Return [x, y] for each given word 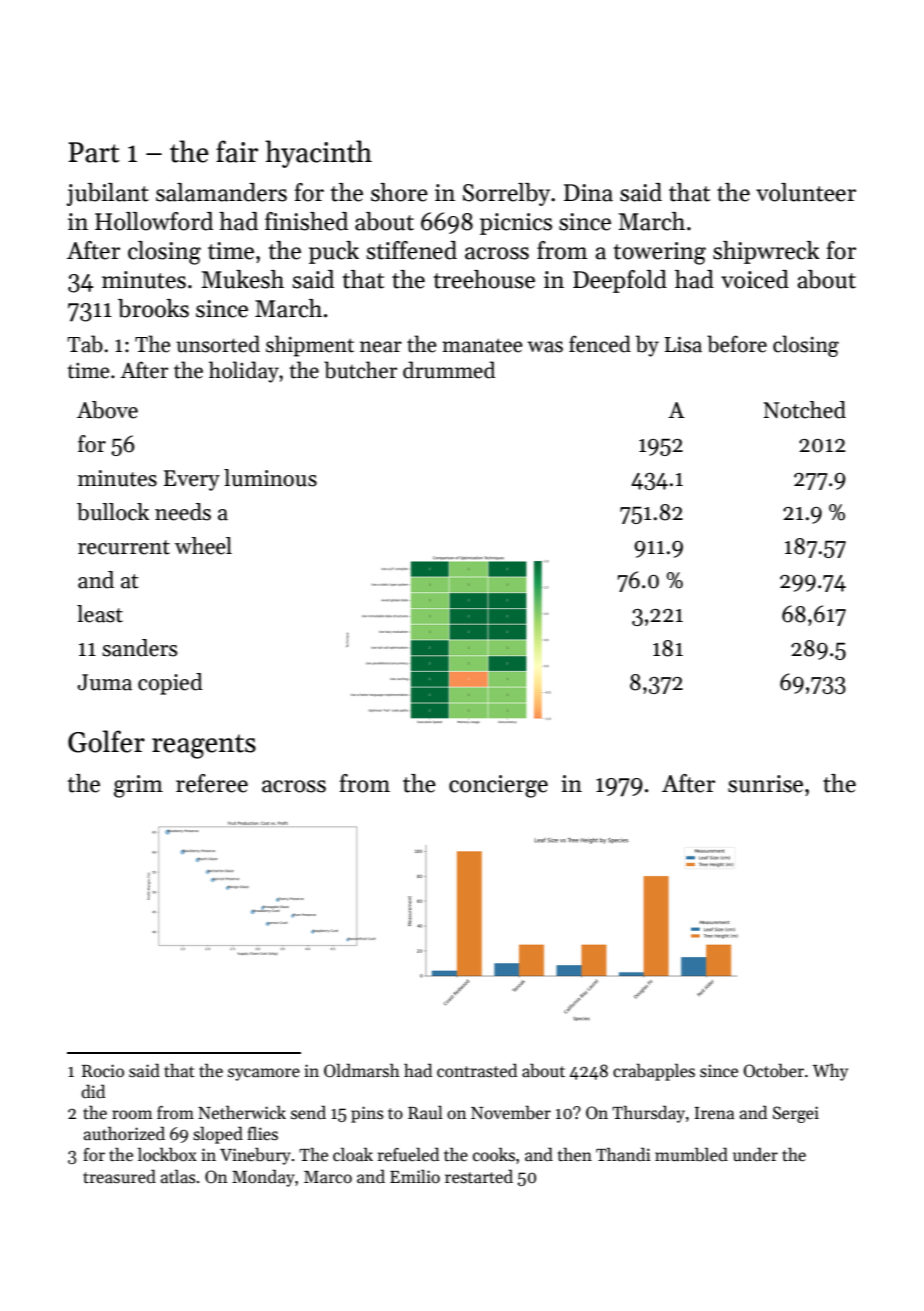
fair [237, 151]
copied [170, 684]
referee [212, 783]
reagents [204, 746]
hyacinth [318, 154]
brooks [153, 308]
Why [830, 1072]
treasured [119, 1176]
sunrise [765, 784]
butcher [360, 370]
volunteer [806, 192]
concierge [498, 786]
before [737, 344]
